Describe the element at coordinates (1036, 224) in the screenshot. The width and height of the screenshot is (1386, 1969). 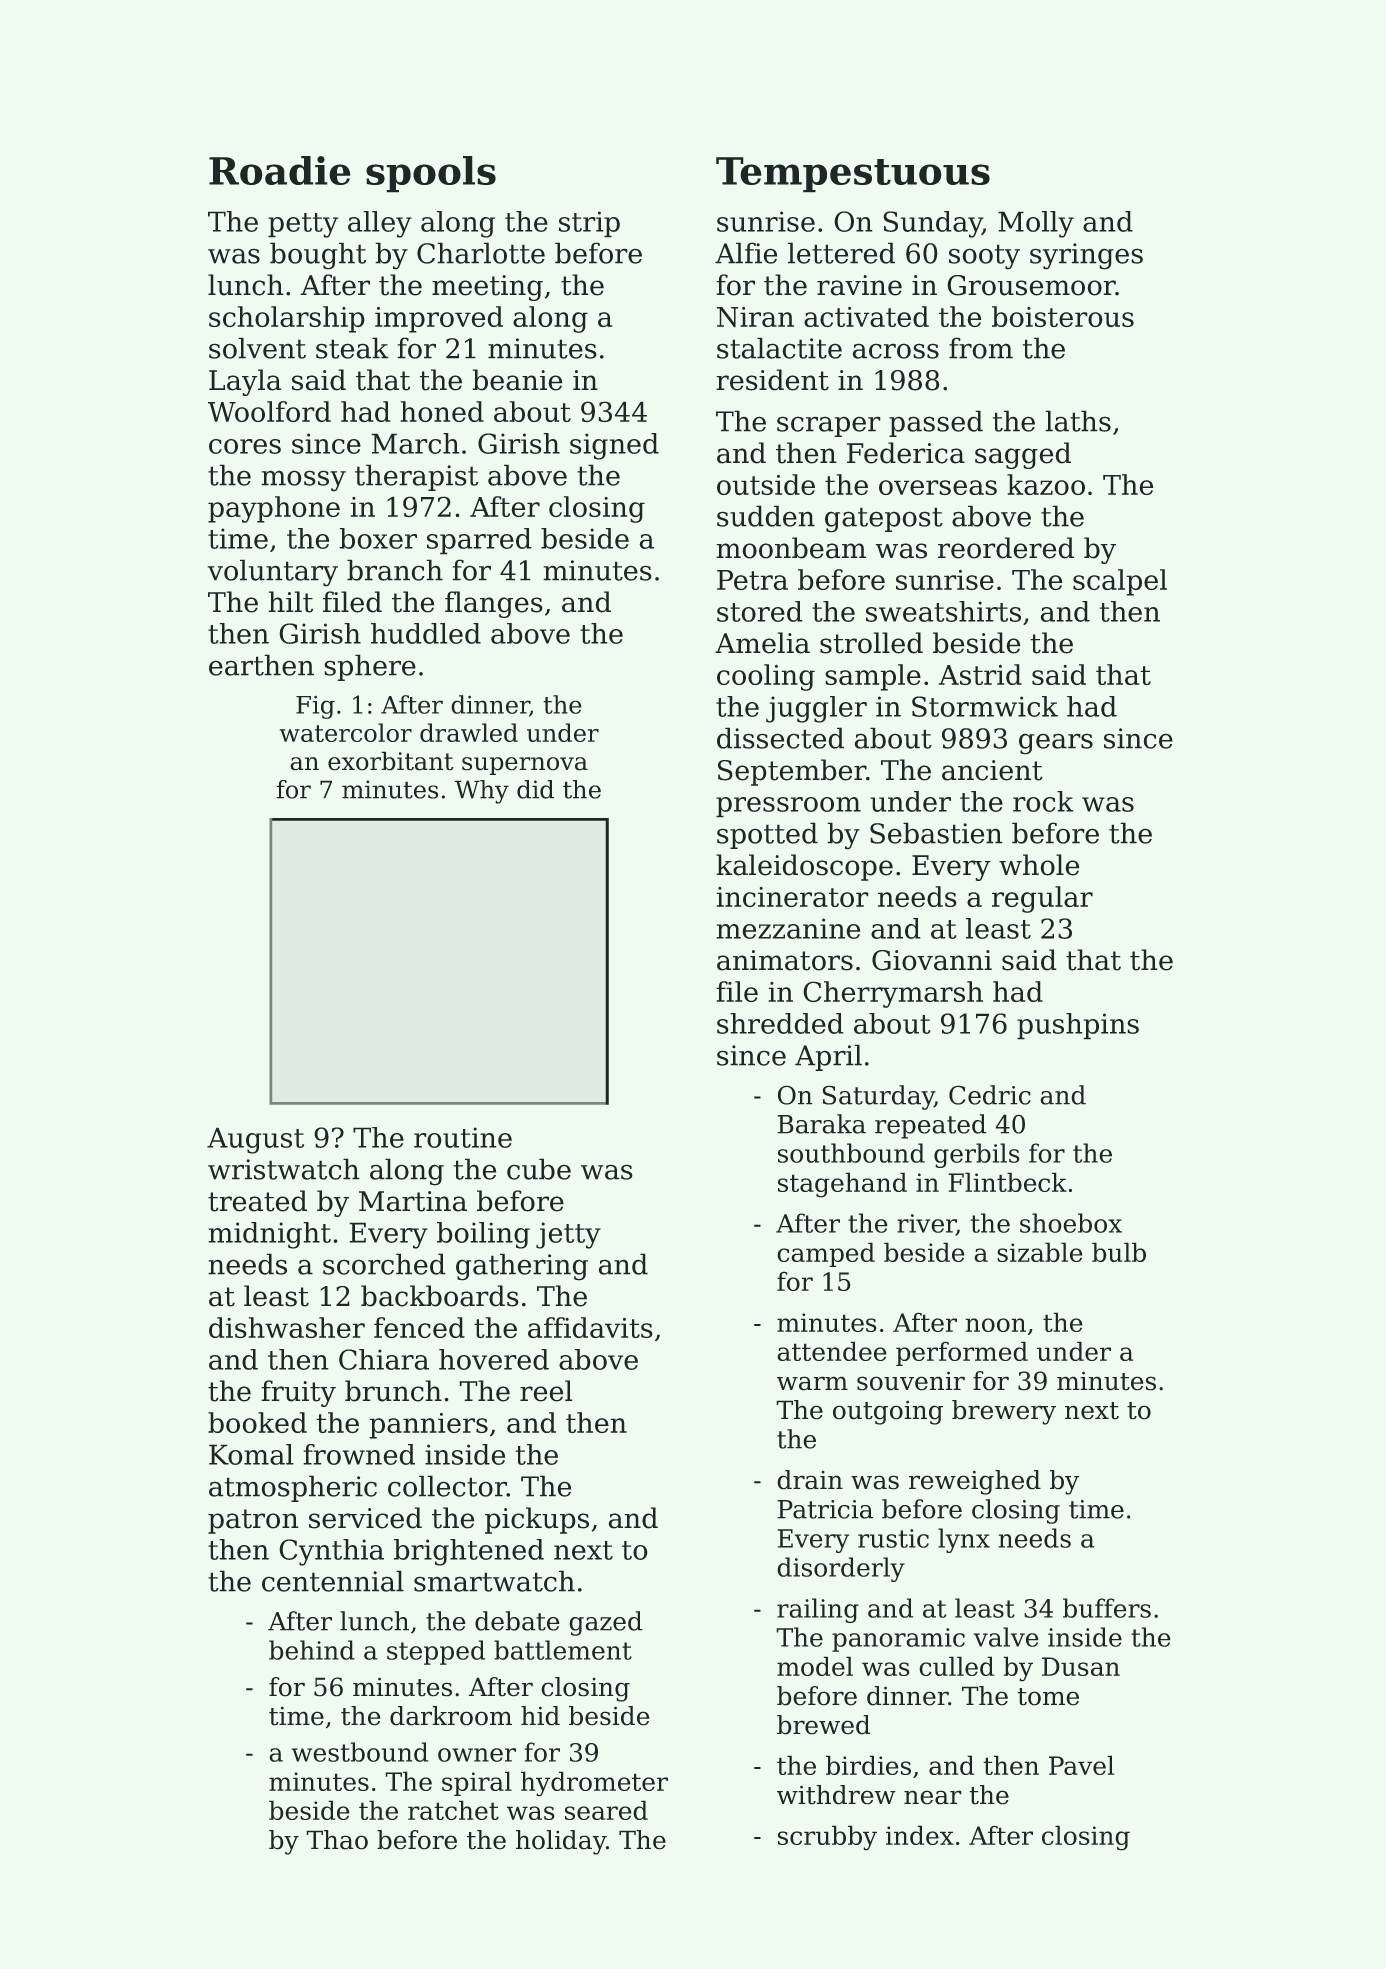
I see `Molly` at that location.
